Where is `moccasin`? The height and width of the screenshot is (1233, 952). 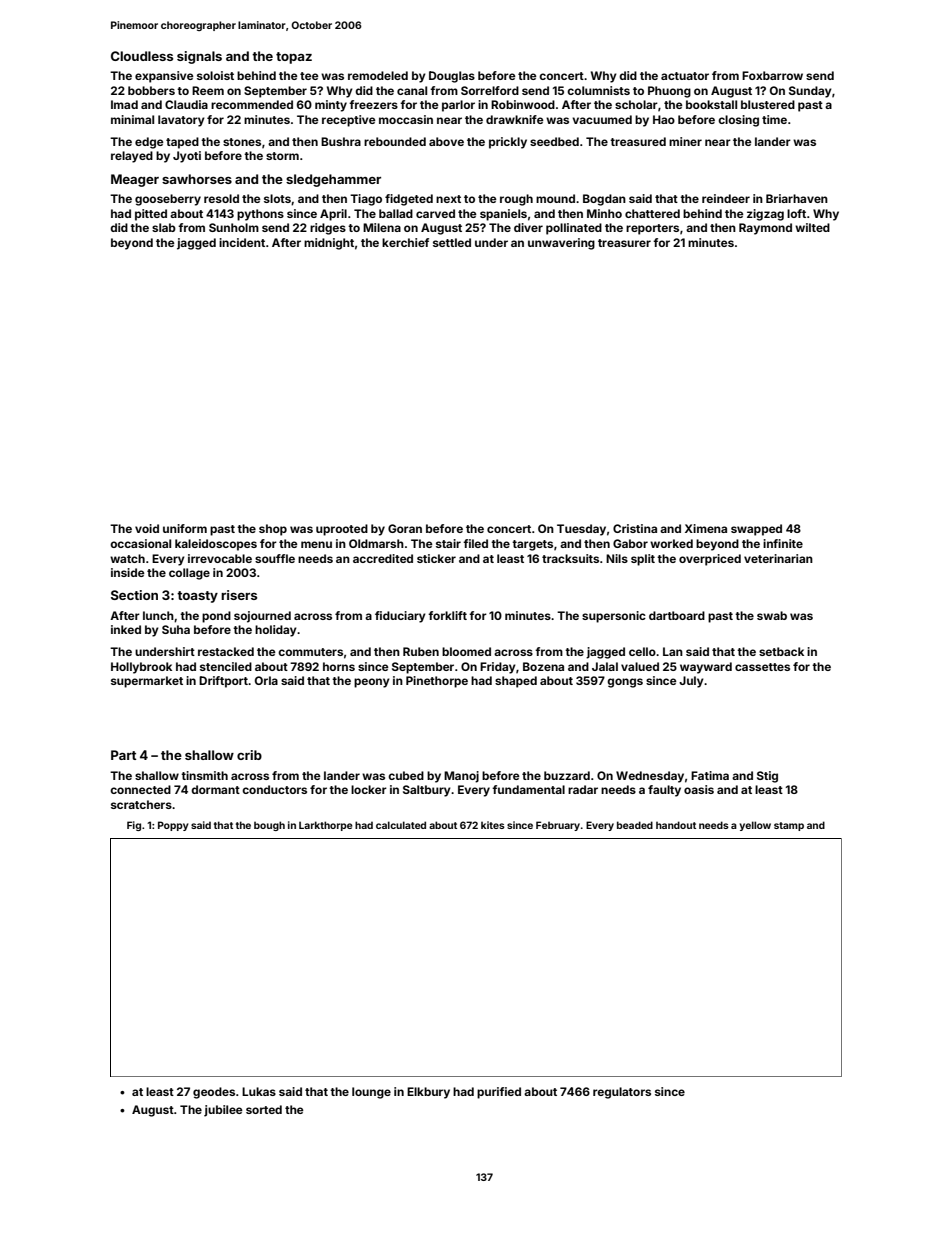 moccasin is located at coordinates (406, 119).
